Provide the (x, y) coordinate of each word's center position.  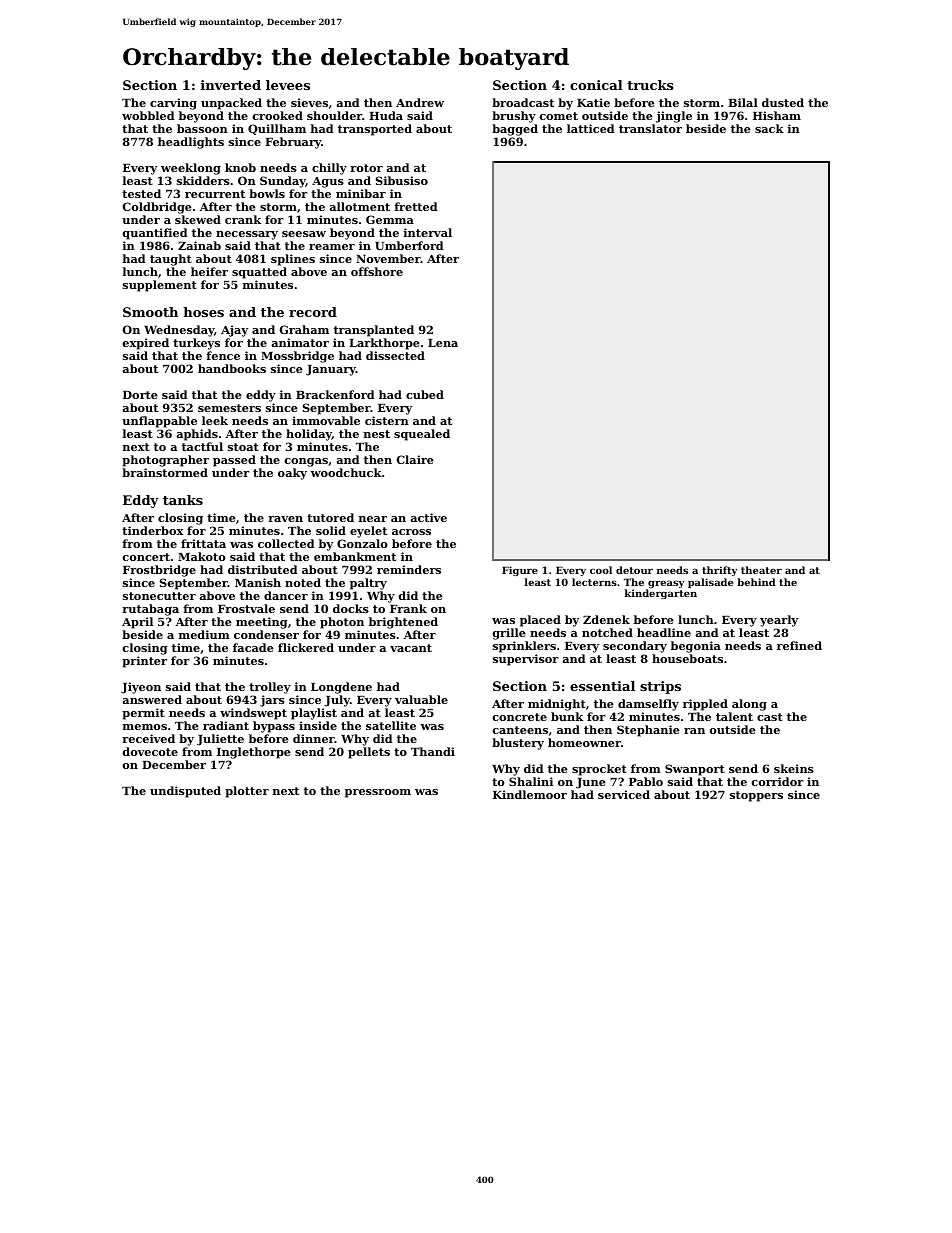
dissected (395, 355)
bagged (515, 130)
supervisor (526, 660)
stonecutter (159, 596)
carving (173, 104)
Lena (443, 343)
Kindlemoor (530, 794)
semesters (229, 408)
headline (664, 632)
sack (769, 128)
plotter (247, 792)
